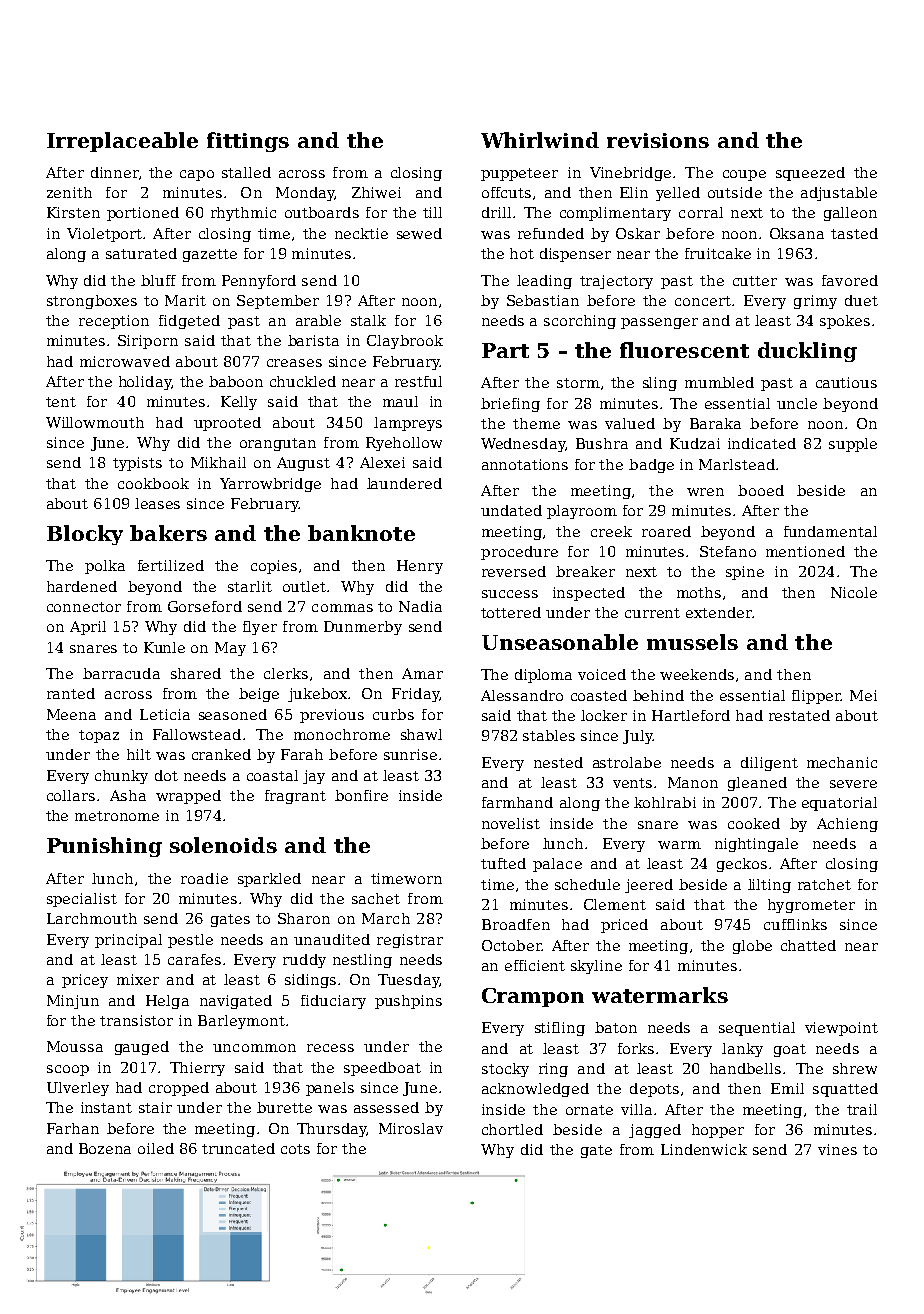  Describe the element at coordinates (376, 192) in the document. I see `Zhiwei` at that location.
